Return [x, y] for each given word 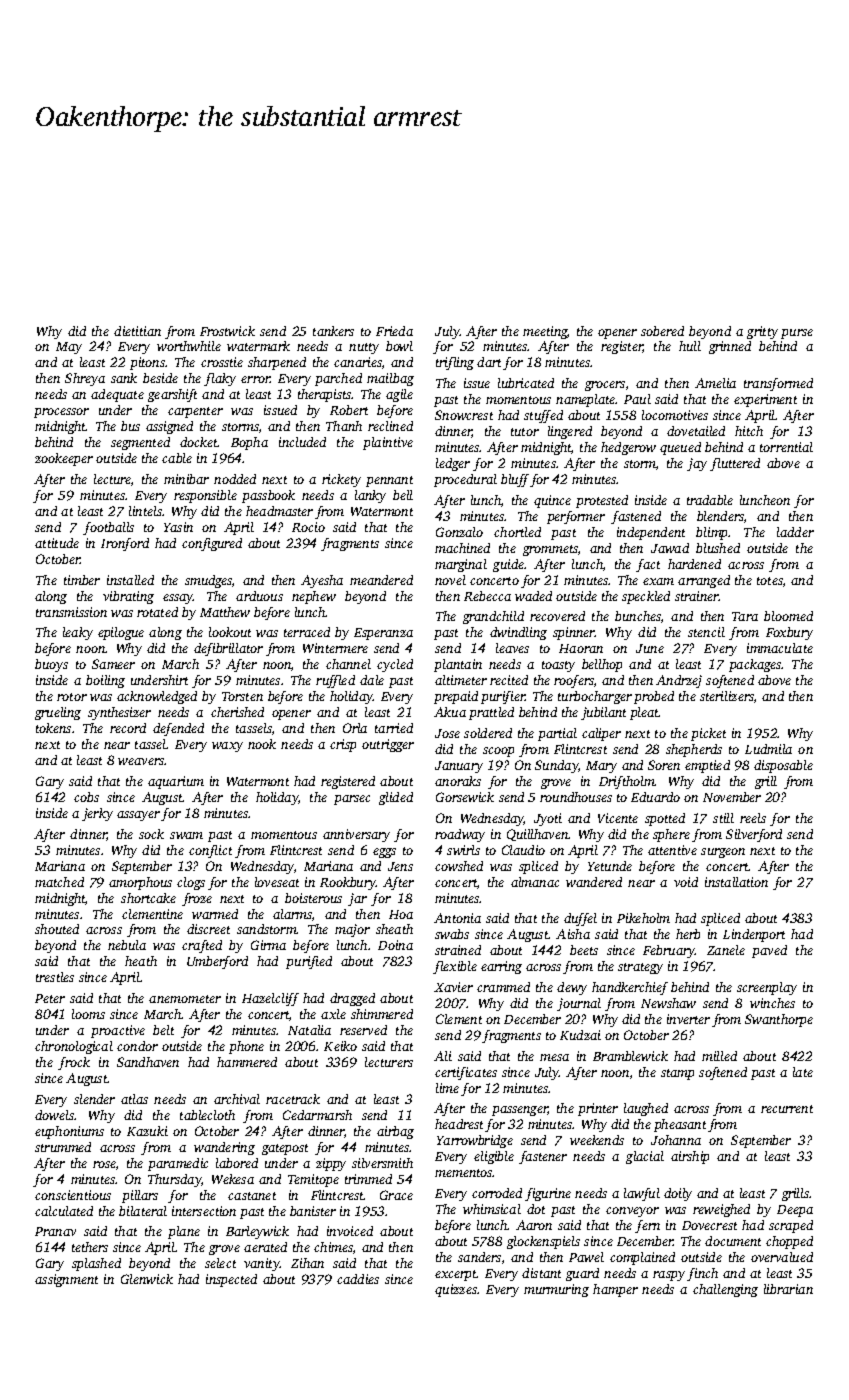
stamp [677, 1074]
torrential [786, 447]
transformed [778, 384]
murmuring [556, 1290]
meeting [545, 332]
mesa [554, 1057]
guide [508, 565]
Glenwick [147, 1279]
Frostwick [227, 331]
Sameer [113, 664]
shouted [57, 929]
